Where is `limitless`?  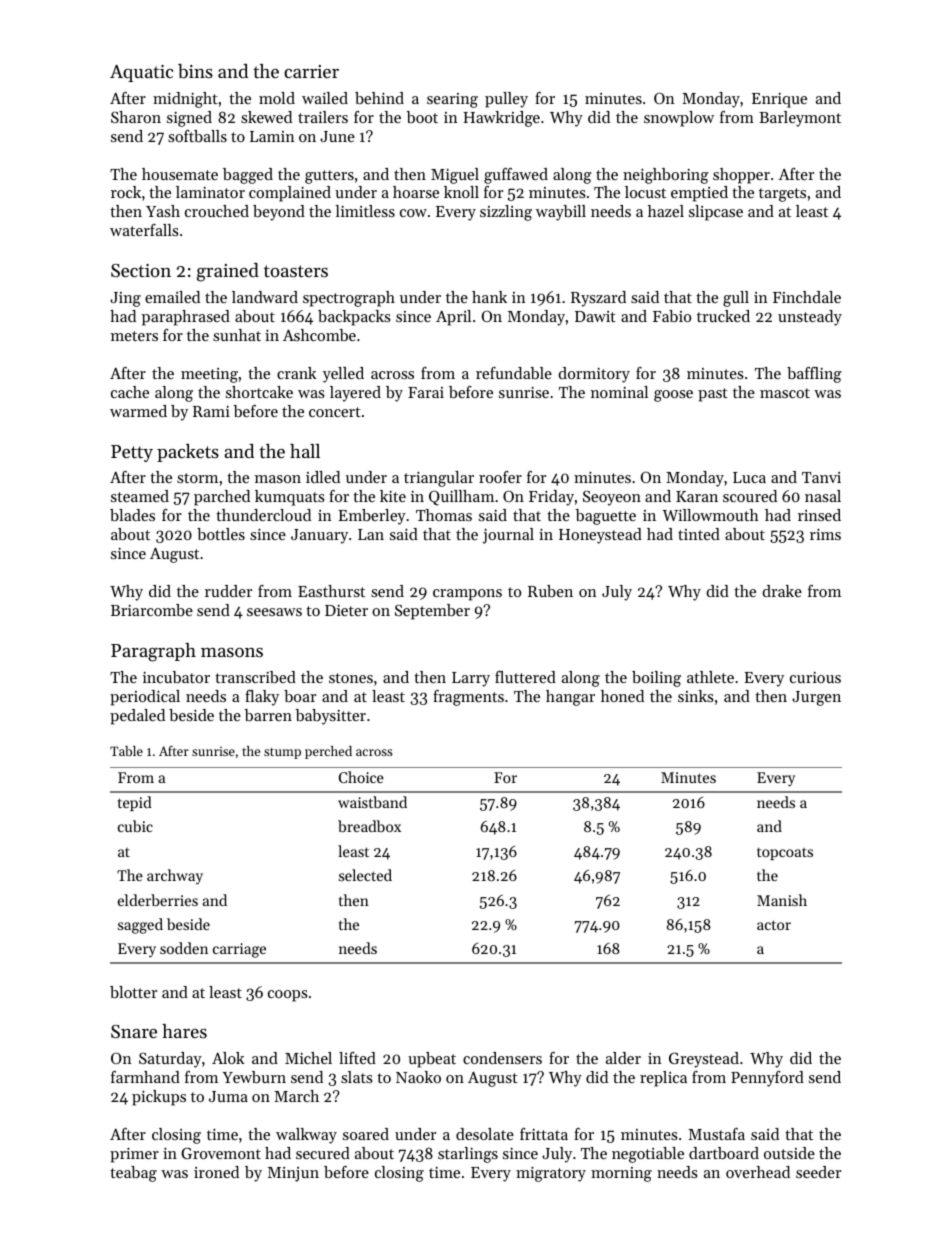 limitless is located at coordinates (365, 211).
